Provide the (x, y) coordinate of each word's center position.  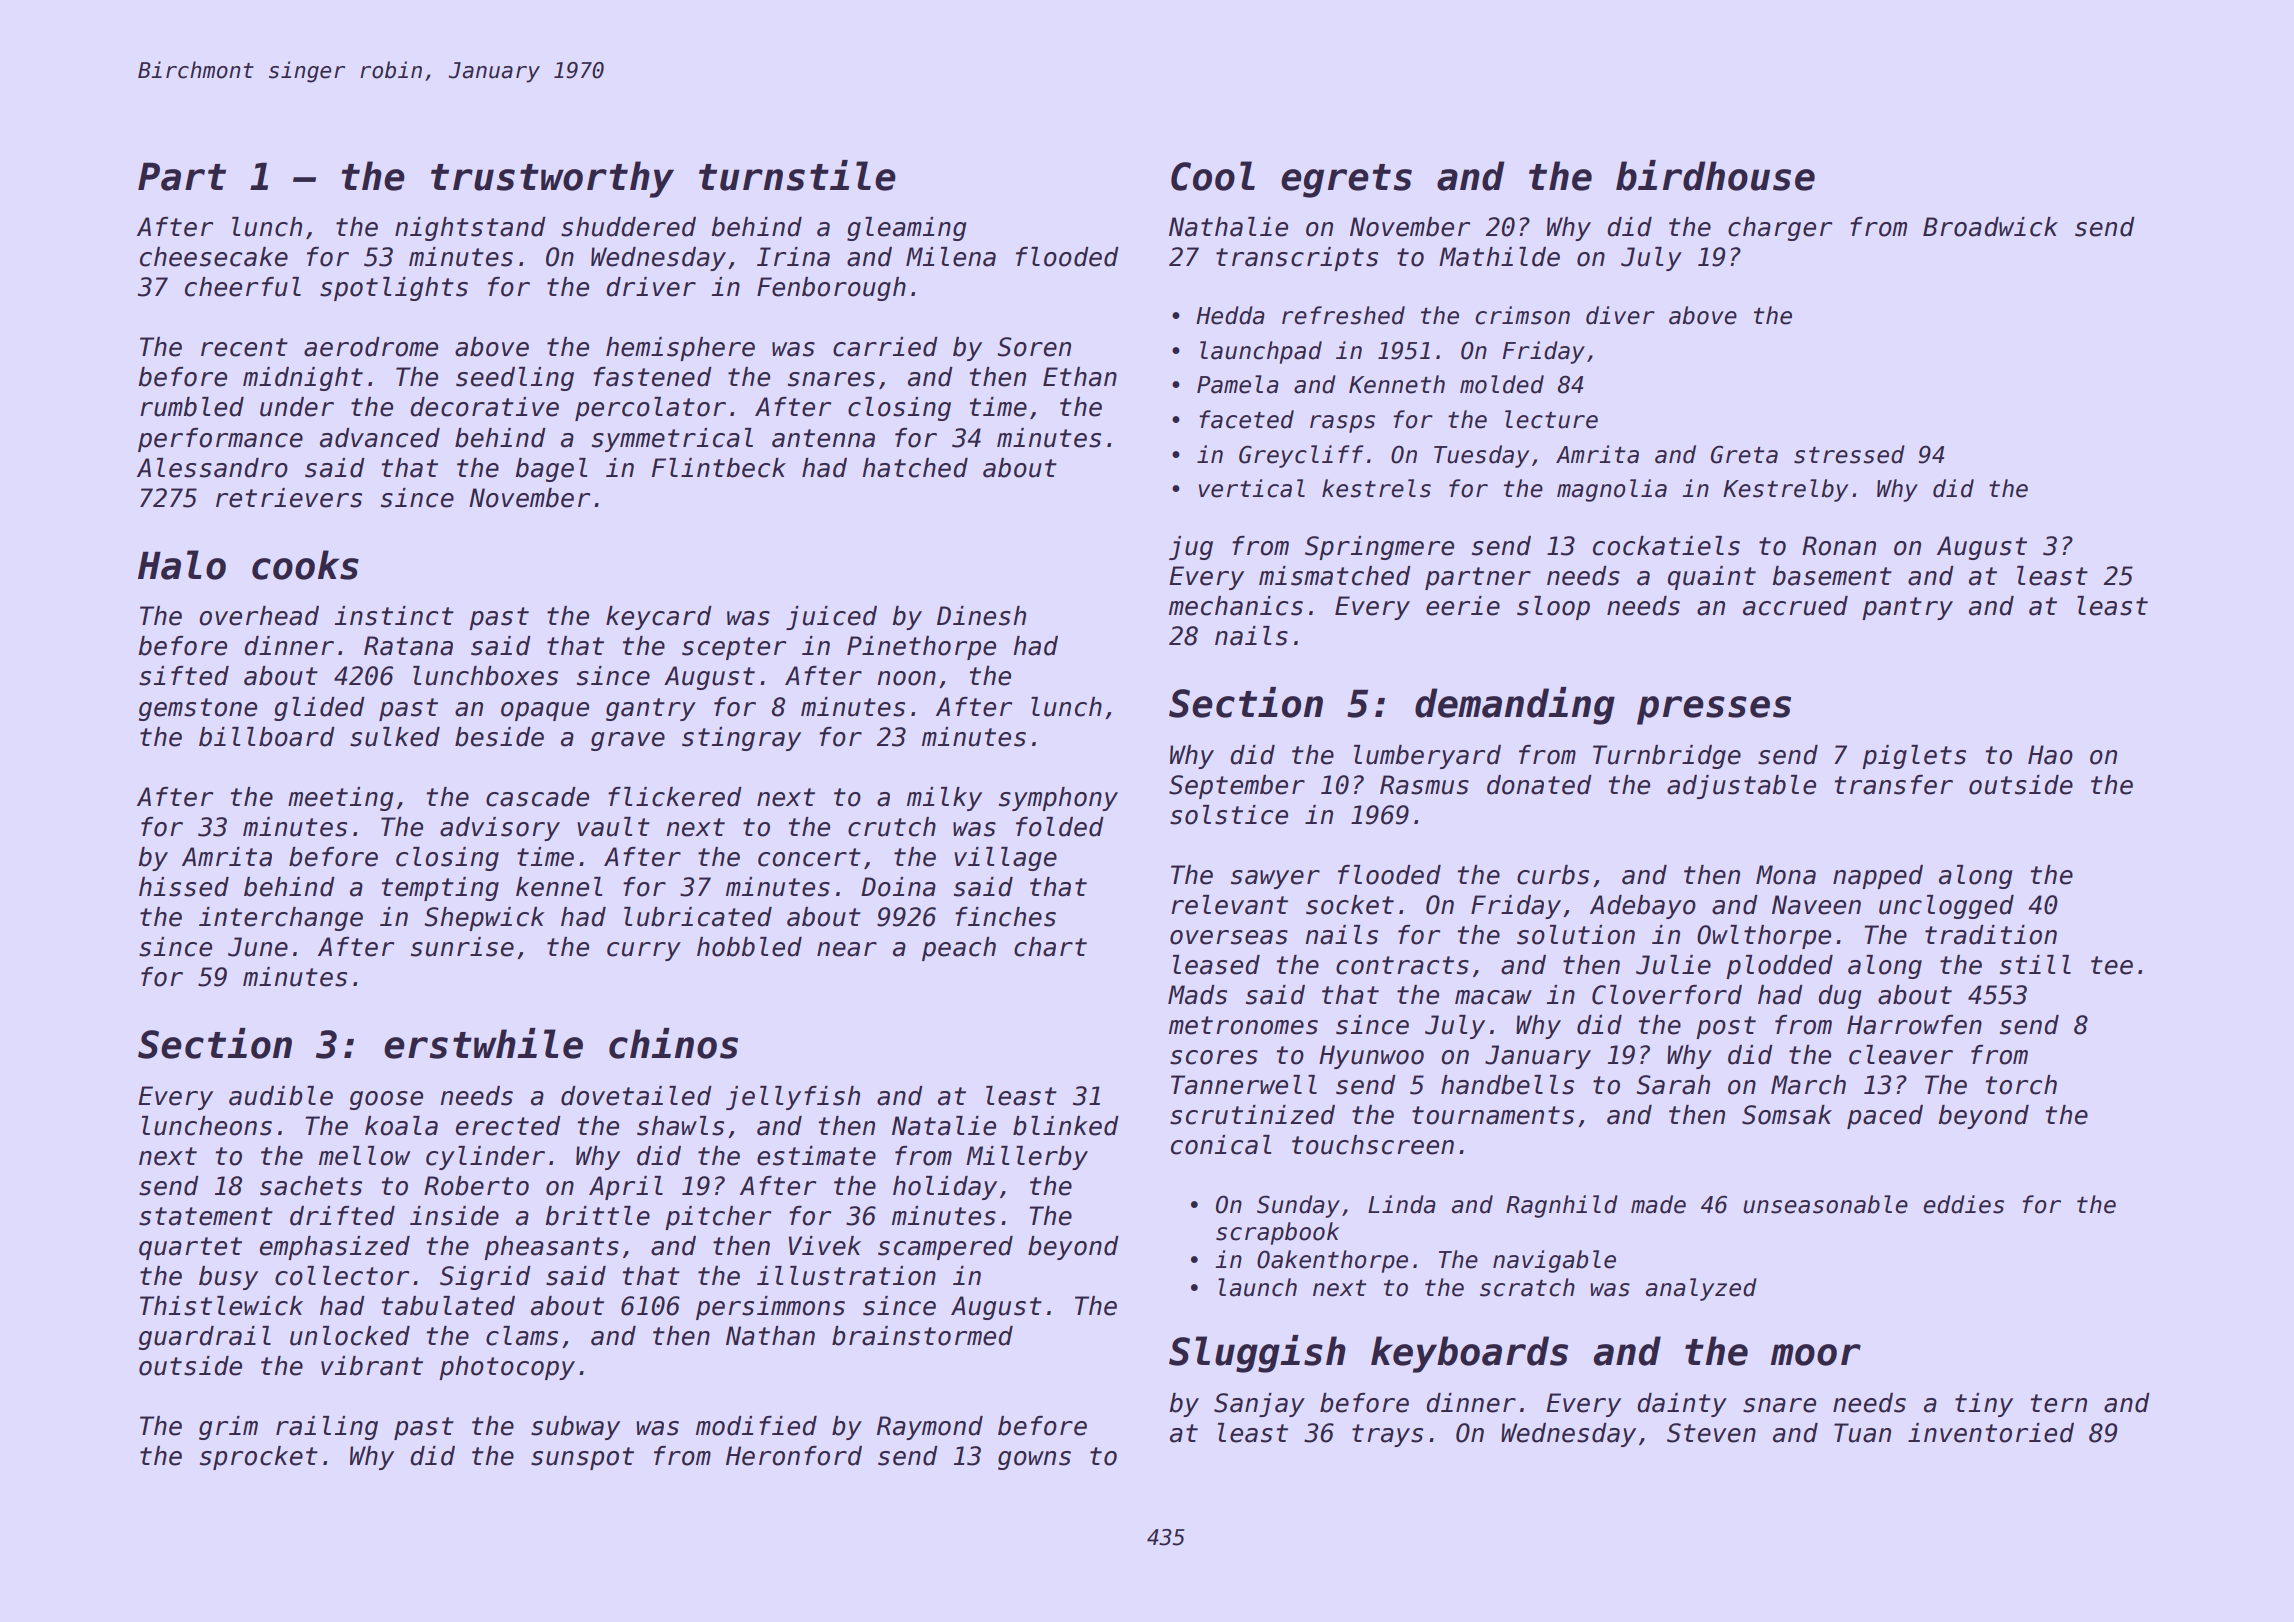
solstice (1229, 815)
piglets (1914, 757)
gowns (1034, 1460)
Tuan (1862, 1433)
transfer (1894, 785)
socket (1350, 905)
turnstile (797, 175)
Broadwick (1990, 227)
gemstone (198, 709)
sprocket (259, 1458)
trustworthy (552, 179)
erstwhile (483, 1043)
